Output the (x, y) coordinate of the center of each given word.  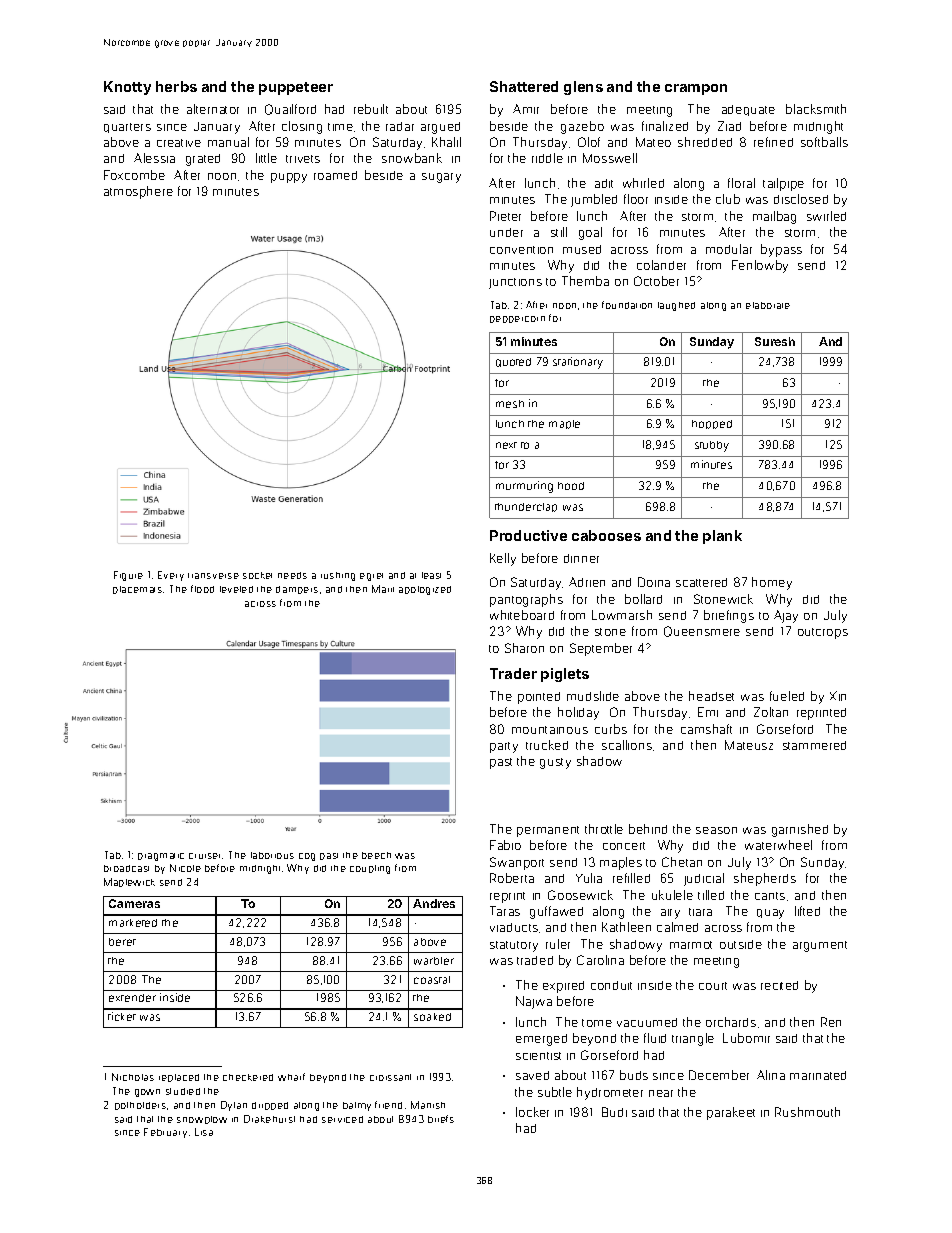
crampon (696, 89)
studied (183, 1091)
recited (779, 985)
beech (376, 855)
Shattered (524, 86)
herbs (176, 86)
